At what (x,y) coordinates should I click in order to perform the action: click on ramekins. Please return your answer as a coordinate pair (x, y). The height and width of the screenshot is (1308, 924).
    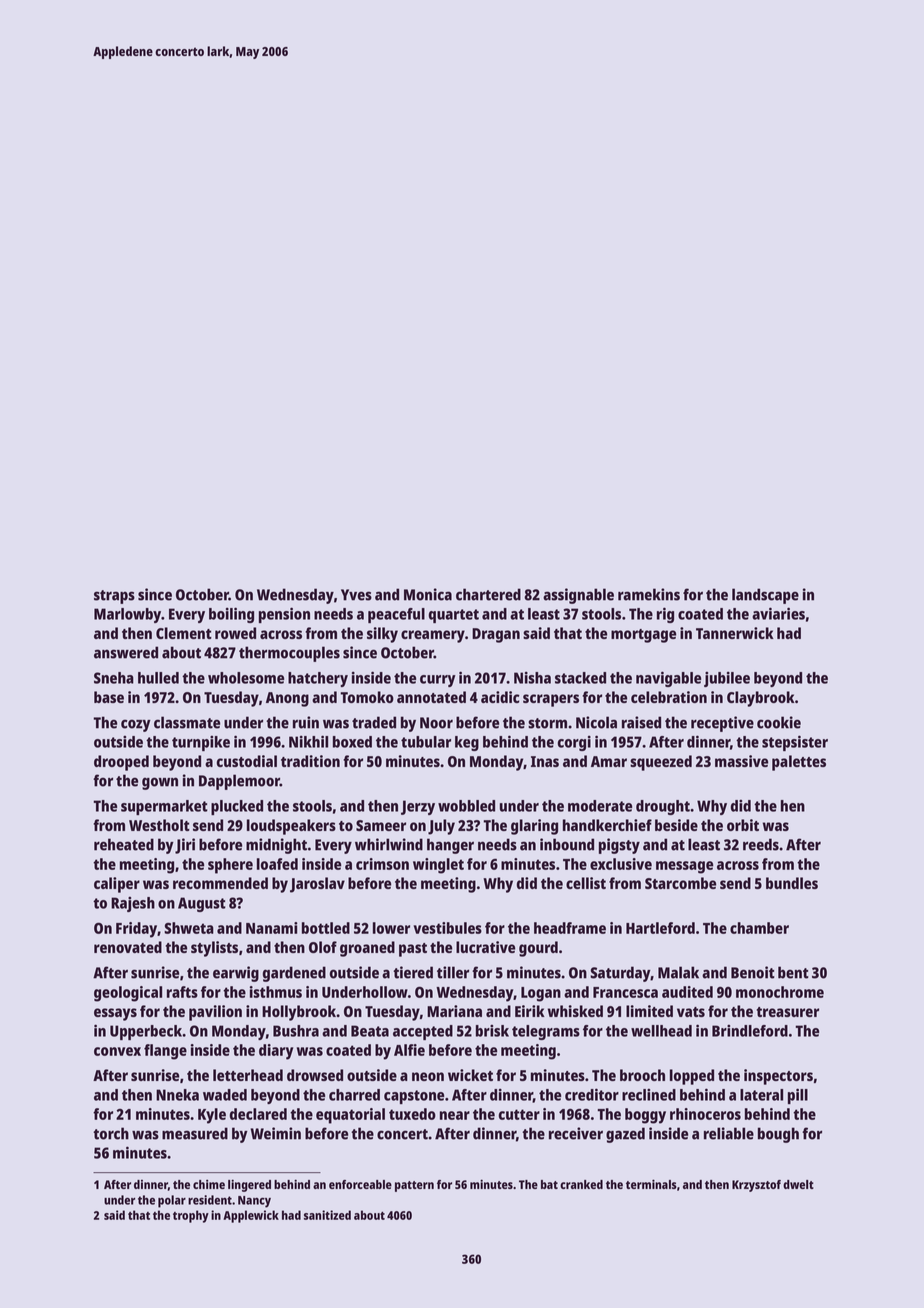
    Looking at the image, I should click on (649, 594).
